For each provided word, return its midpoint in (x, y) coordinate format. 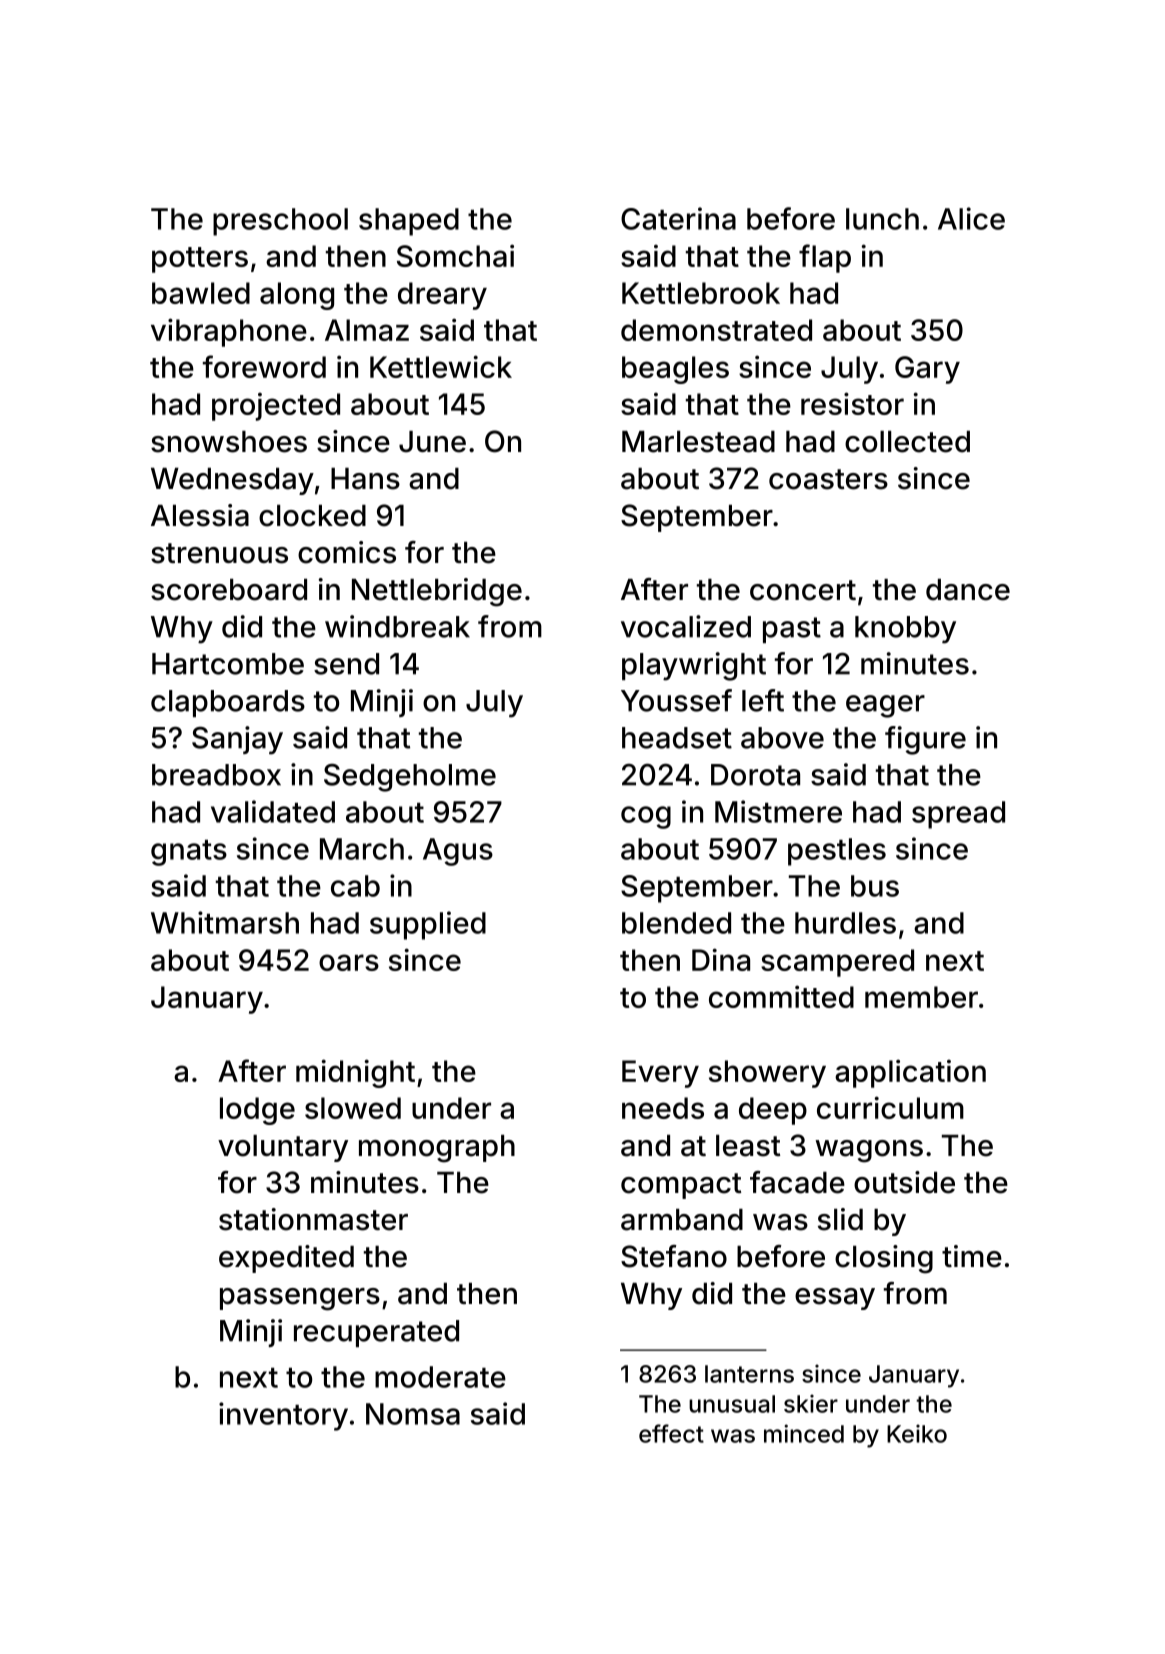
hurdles (845, 923)
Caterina (678, 218)
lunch (882, 219)
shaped (409, 222)
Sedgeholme (410, 778)
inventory (283, 1416)
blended (676, 923)
